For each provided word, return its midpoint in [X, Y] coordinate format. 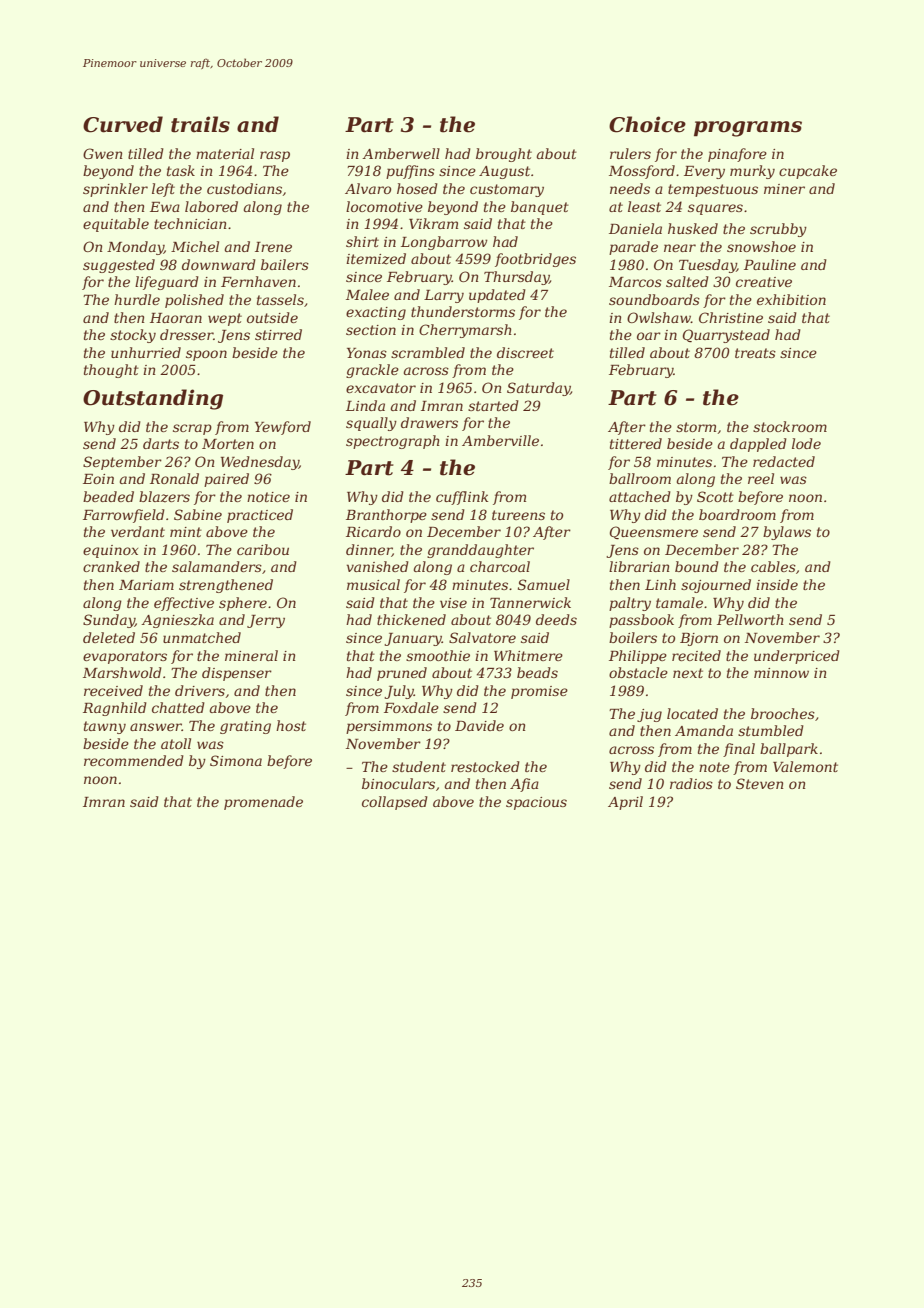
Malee [367, 294]
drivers [200, 690]
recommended [134, 760]
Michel [195, 246]
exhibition [791, 299]
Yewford [283, 428]
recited [696, 655]
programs [748, 129]
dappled [758, 445]
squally [371, 424]
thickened [411, 619]
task [181, 170]
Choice [647, 124]
